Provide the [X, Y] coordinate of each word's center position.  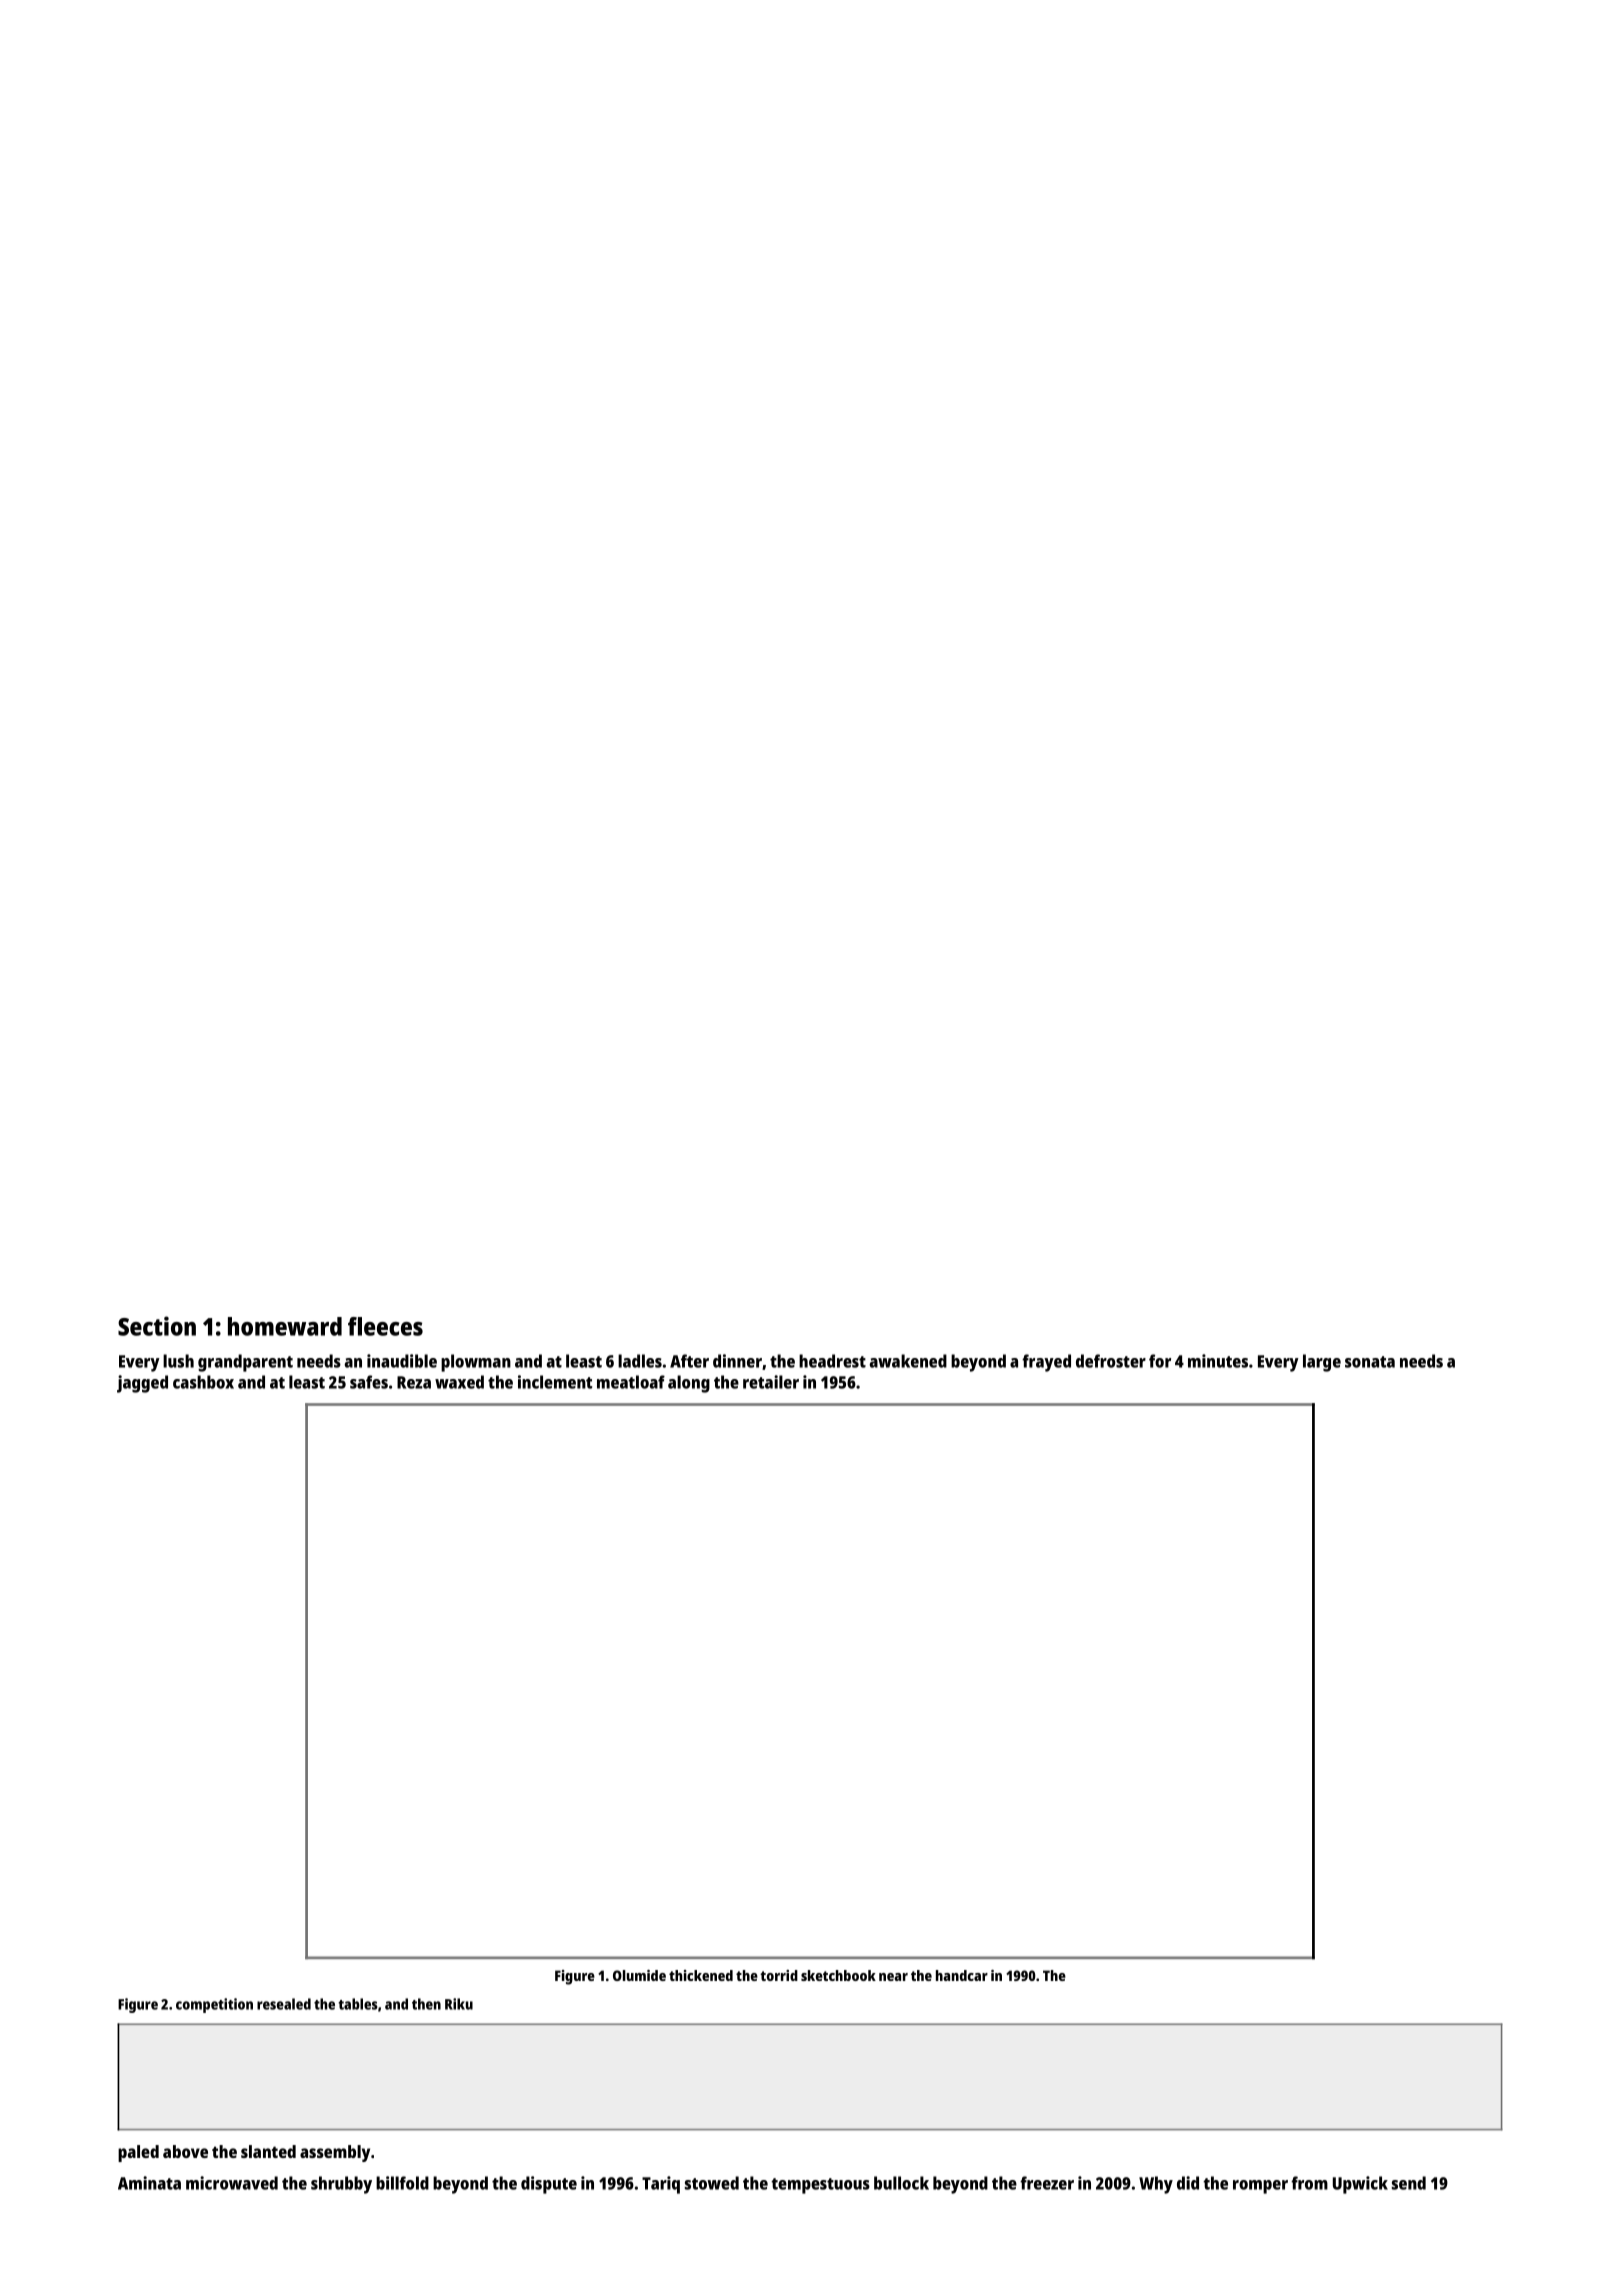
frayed [1046, 1363]
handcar [962, 1975]
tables [358, 2004]
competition [214, 2005]
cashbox [203, 1382]
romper [1260, 2187]
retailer [771, 1382]
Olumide [639, 1975]
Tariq [661, 2185]
